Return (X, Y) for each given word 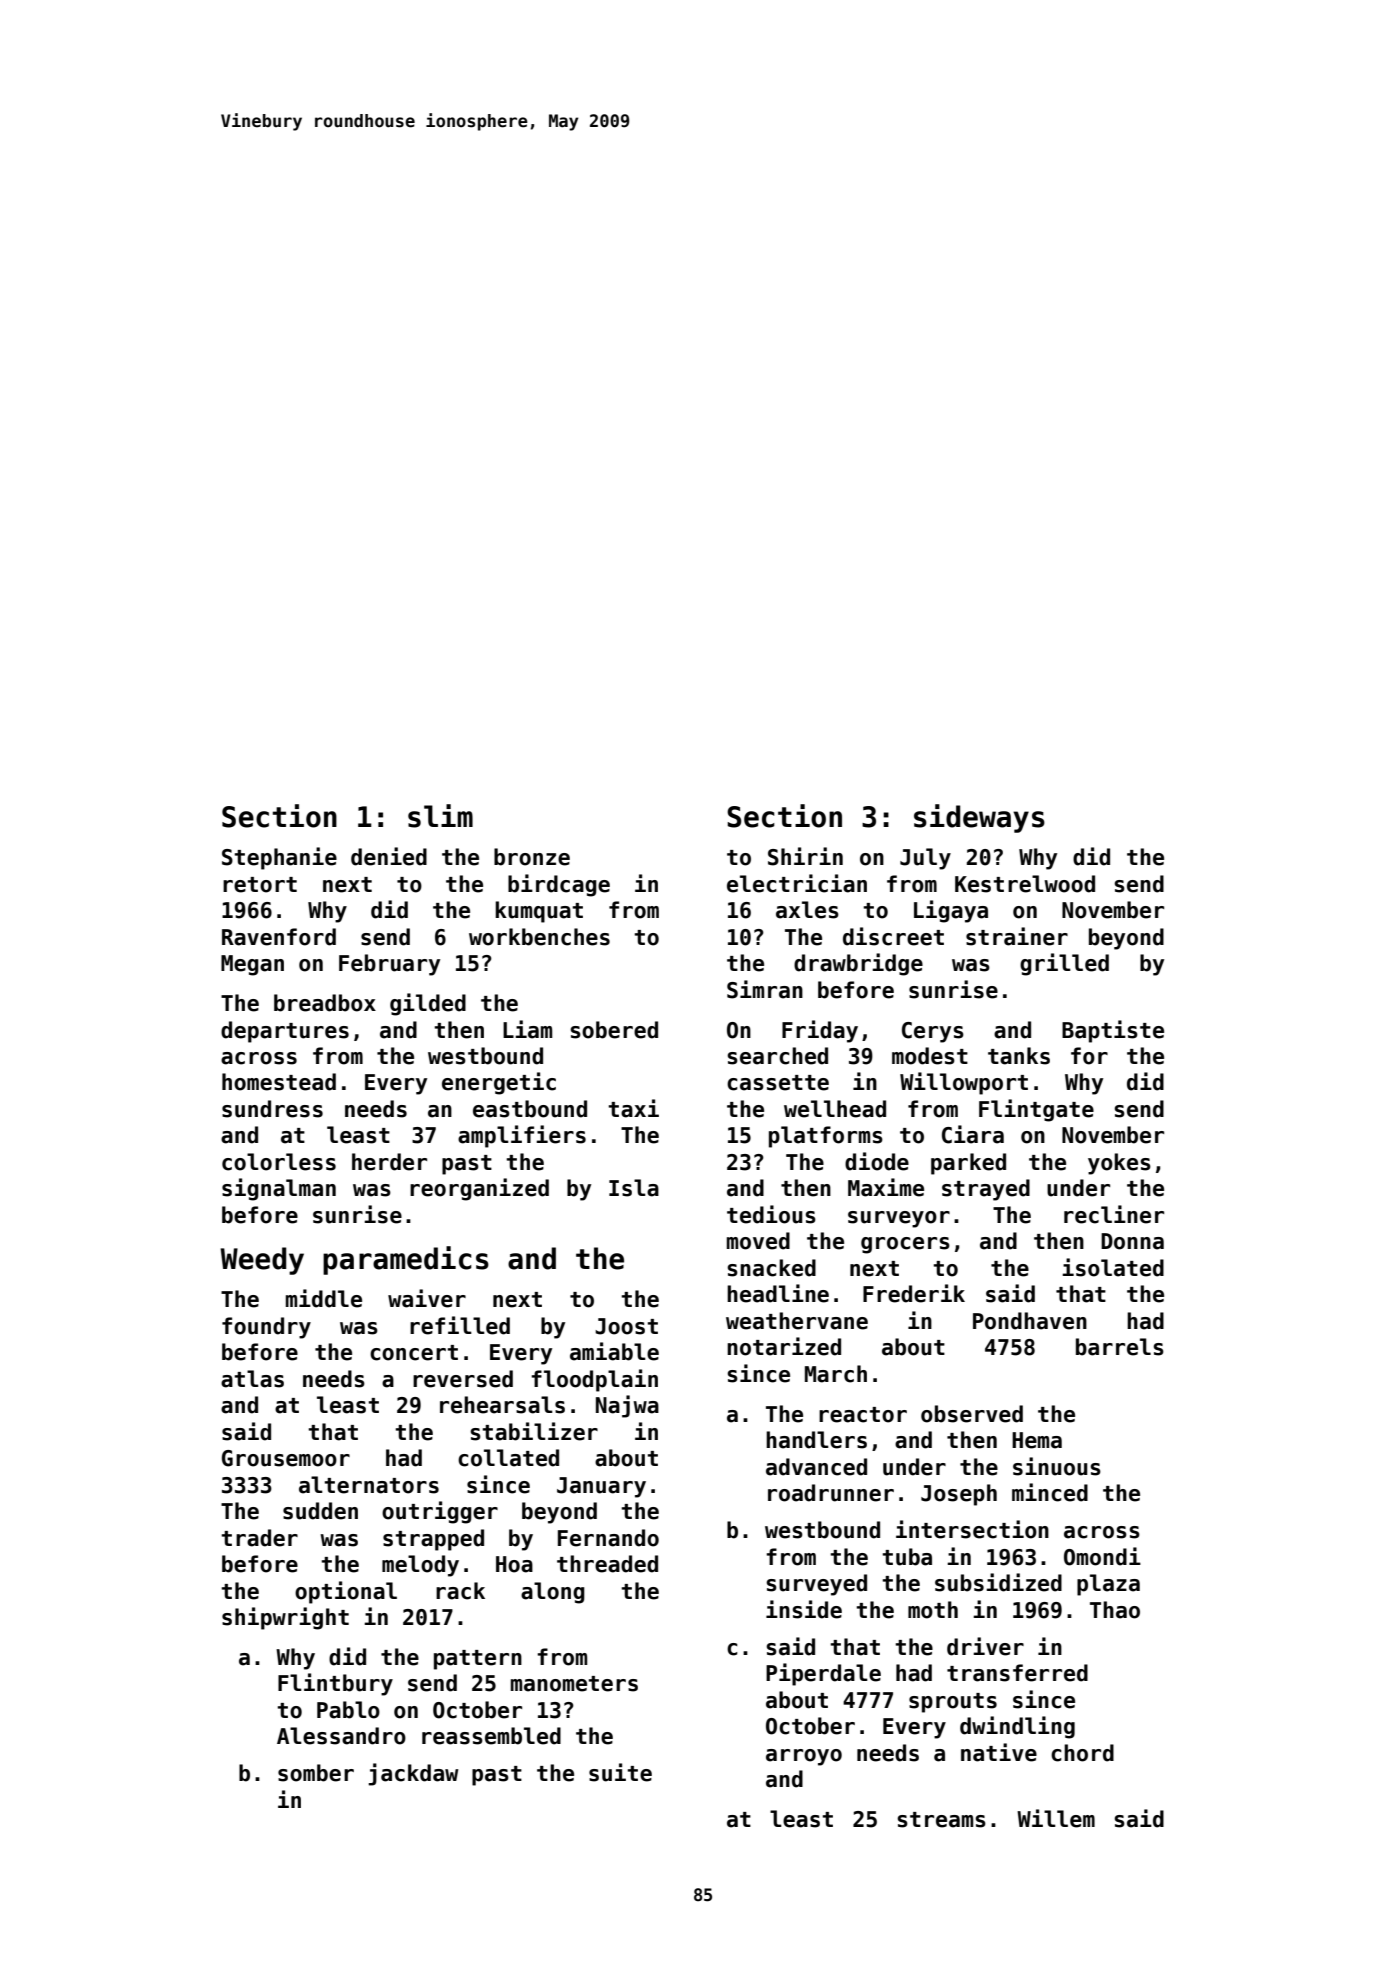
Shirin (805, 856)
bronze (532, 857)
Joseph (959, 1495)
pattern (478, 1660)
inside (804, 1609)
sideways (979, 818)
